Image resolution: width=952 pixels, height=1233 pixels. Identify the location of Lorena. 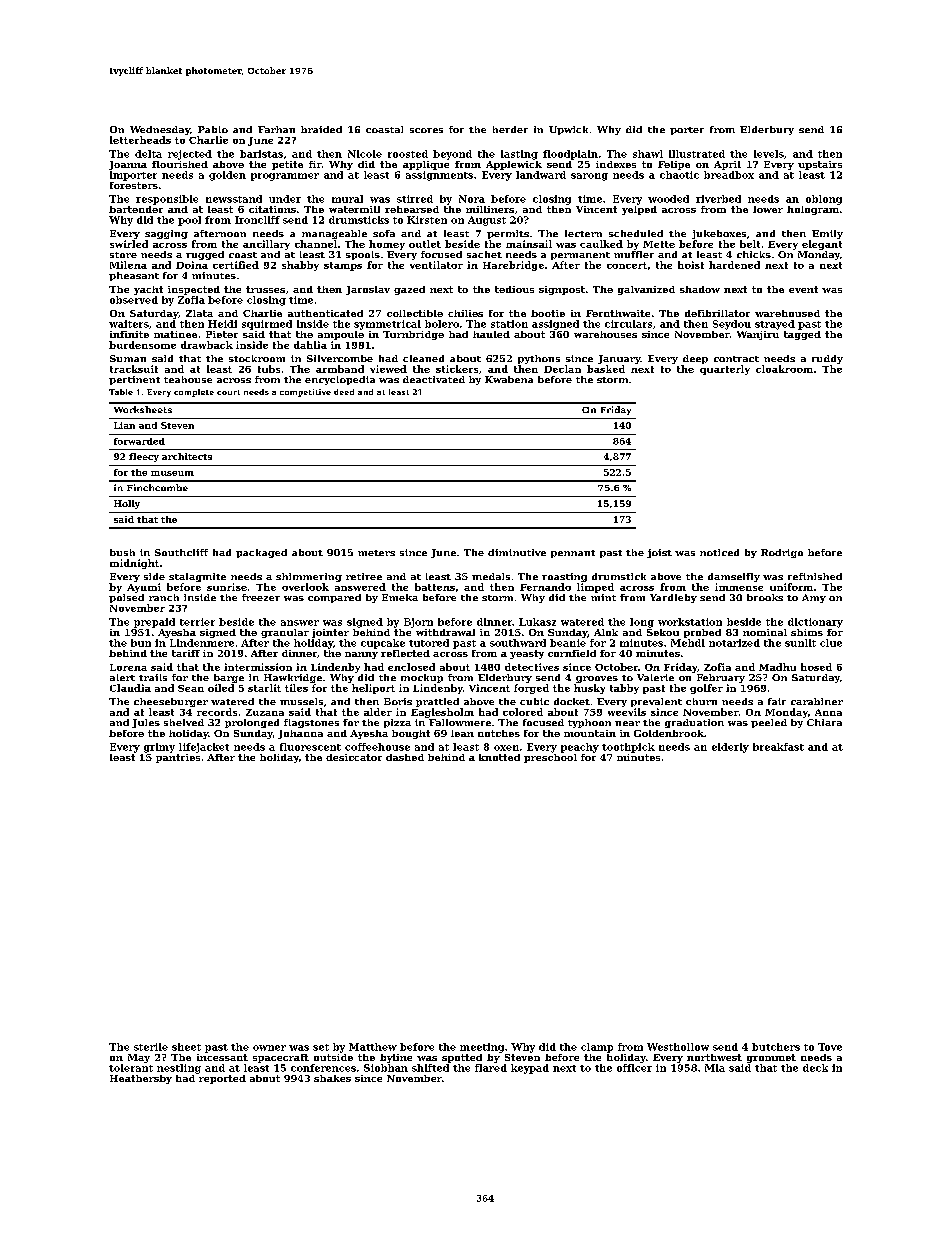
(128, 667).
